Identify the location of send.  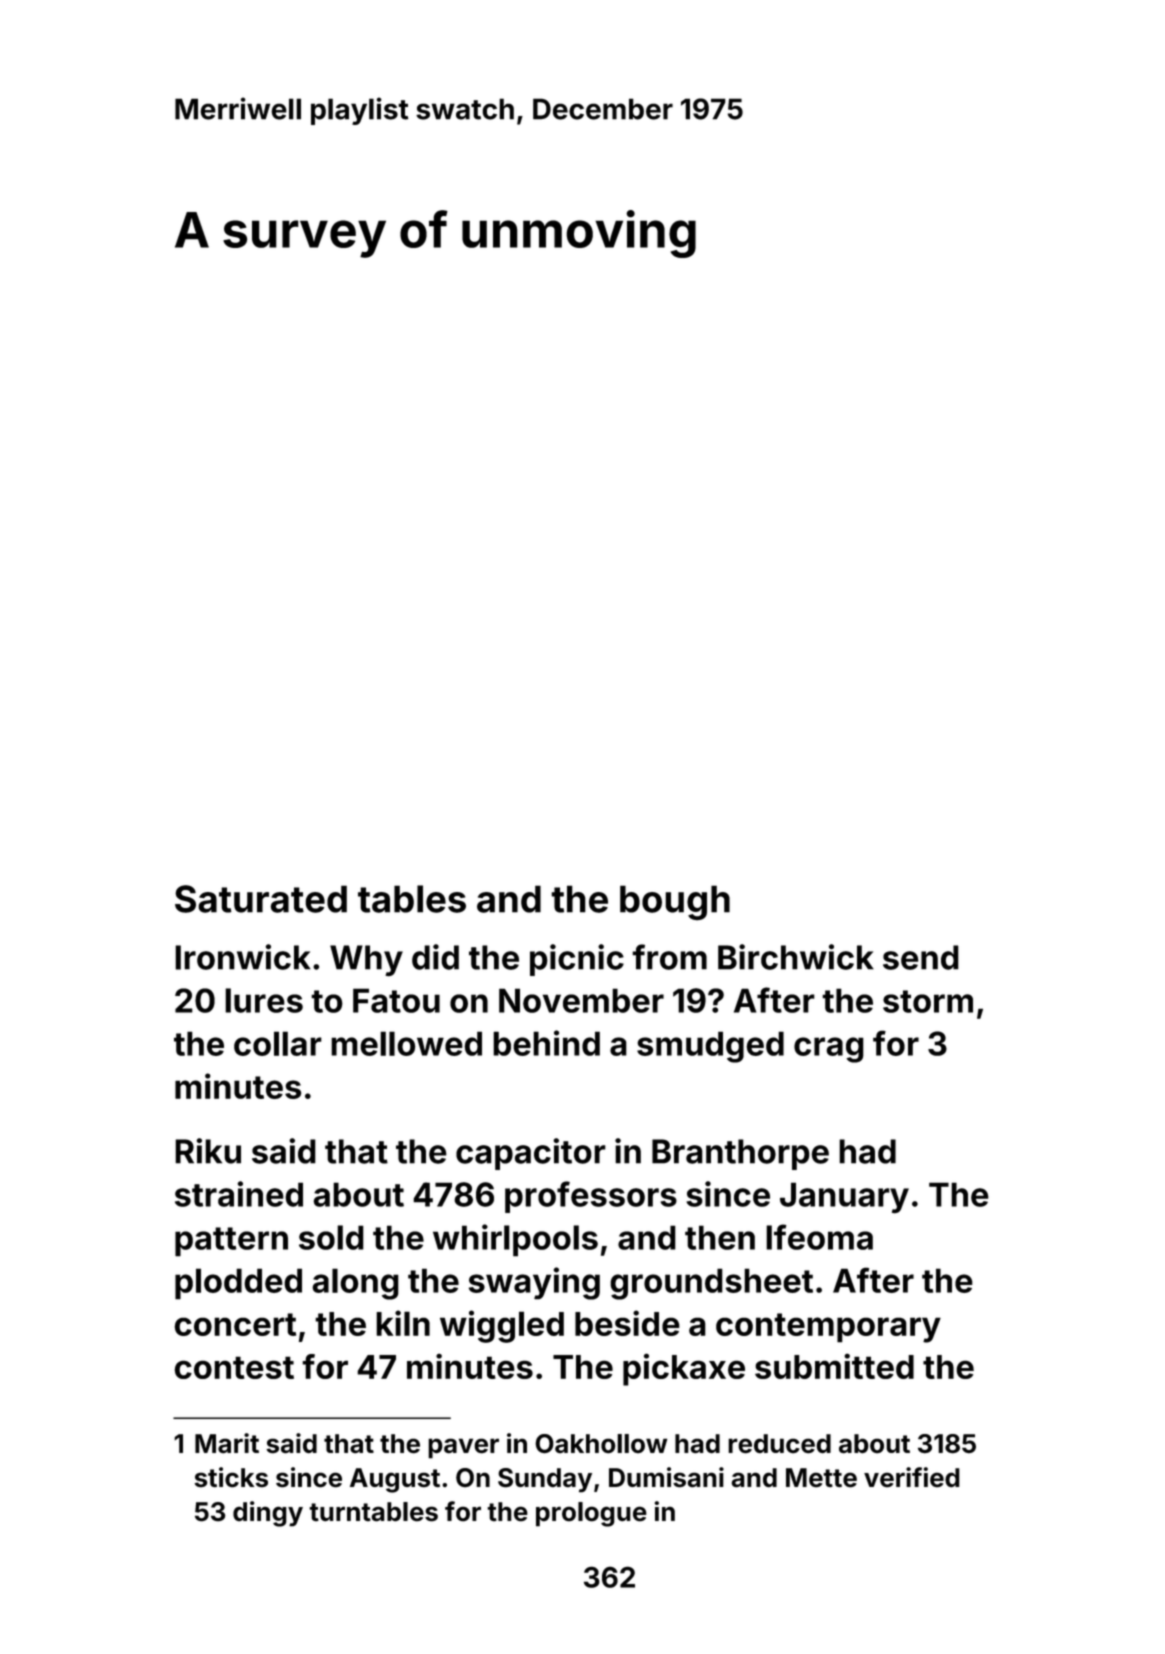
(921, 957).
